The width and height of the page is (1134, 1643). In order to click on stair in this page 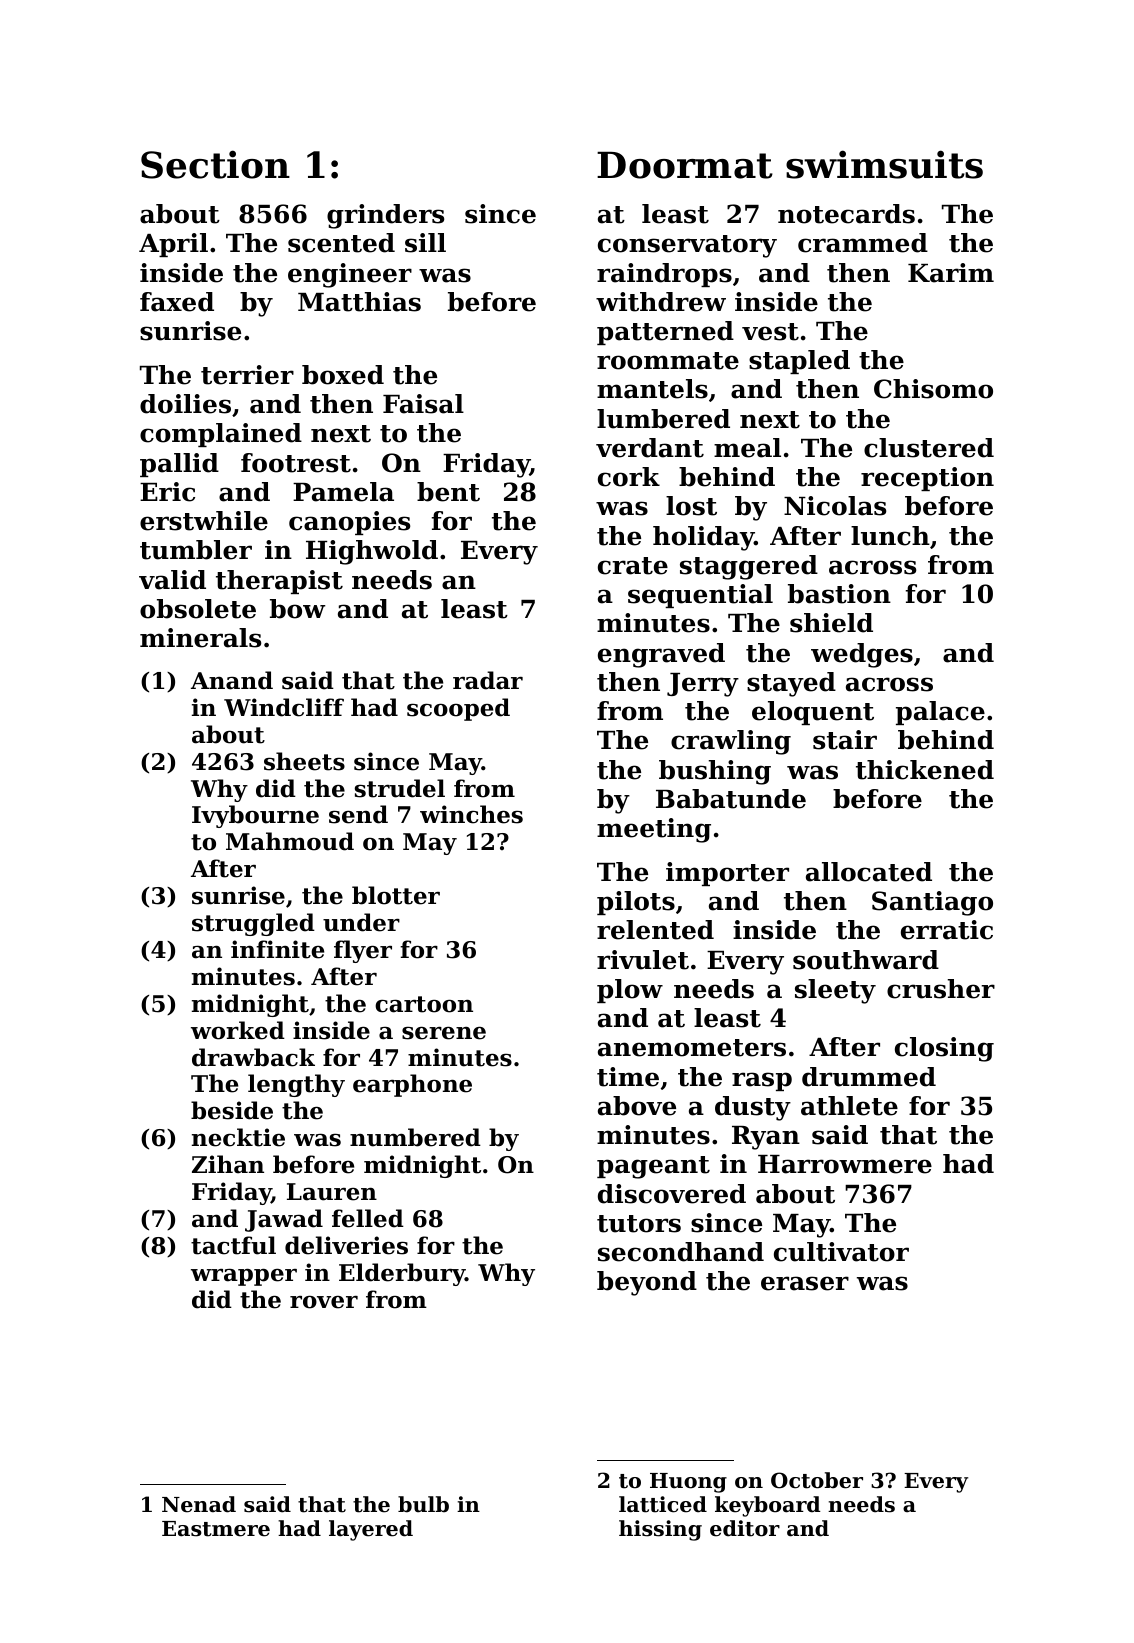, I will do `click(845, 740)`.
